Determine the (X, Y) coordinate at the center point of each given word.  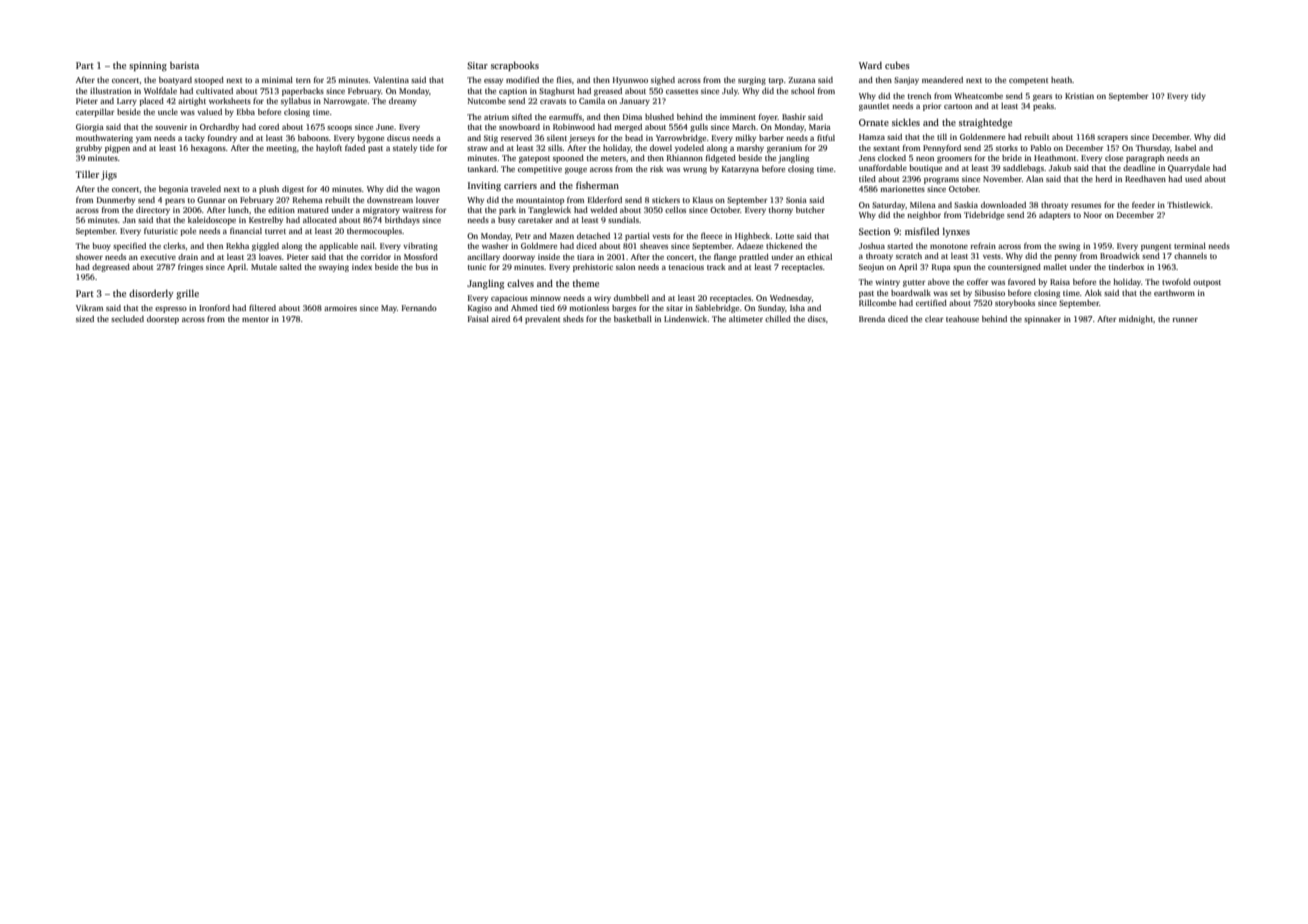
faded (355, 148)
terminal (1190, 246)
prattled (754, 258)
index (362, 267)
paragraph (1145, 159)
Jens (867, 158)
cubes (897, 65)
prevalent (542, 320)
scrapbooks (515, 66)
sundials (623, 220)
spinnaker (1042, 320)
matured (313, 210)
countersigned (1014, 268)
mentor (255, 319)
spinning (148, 66)
